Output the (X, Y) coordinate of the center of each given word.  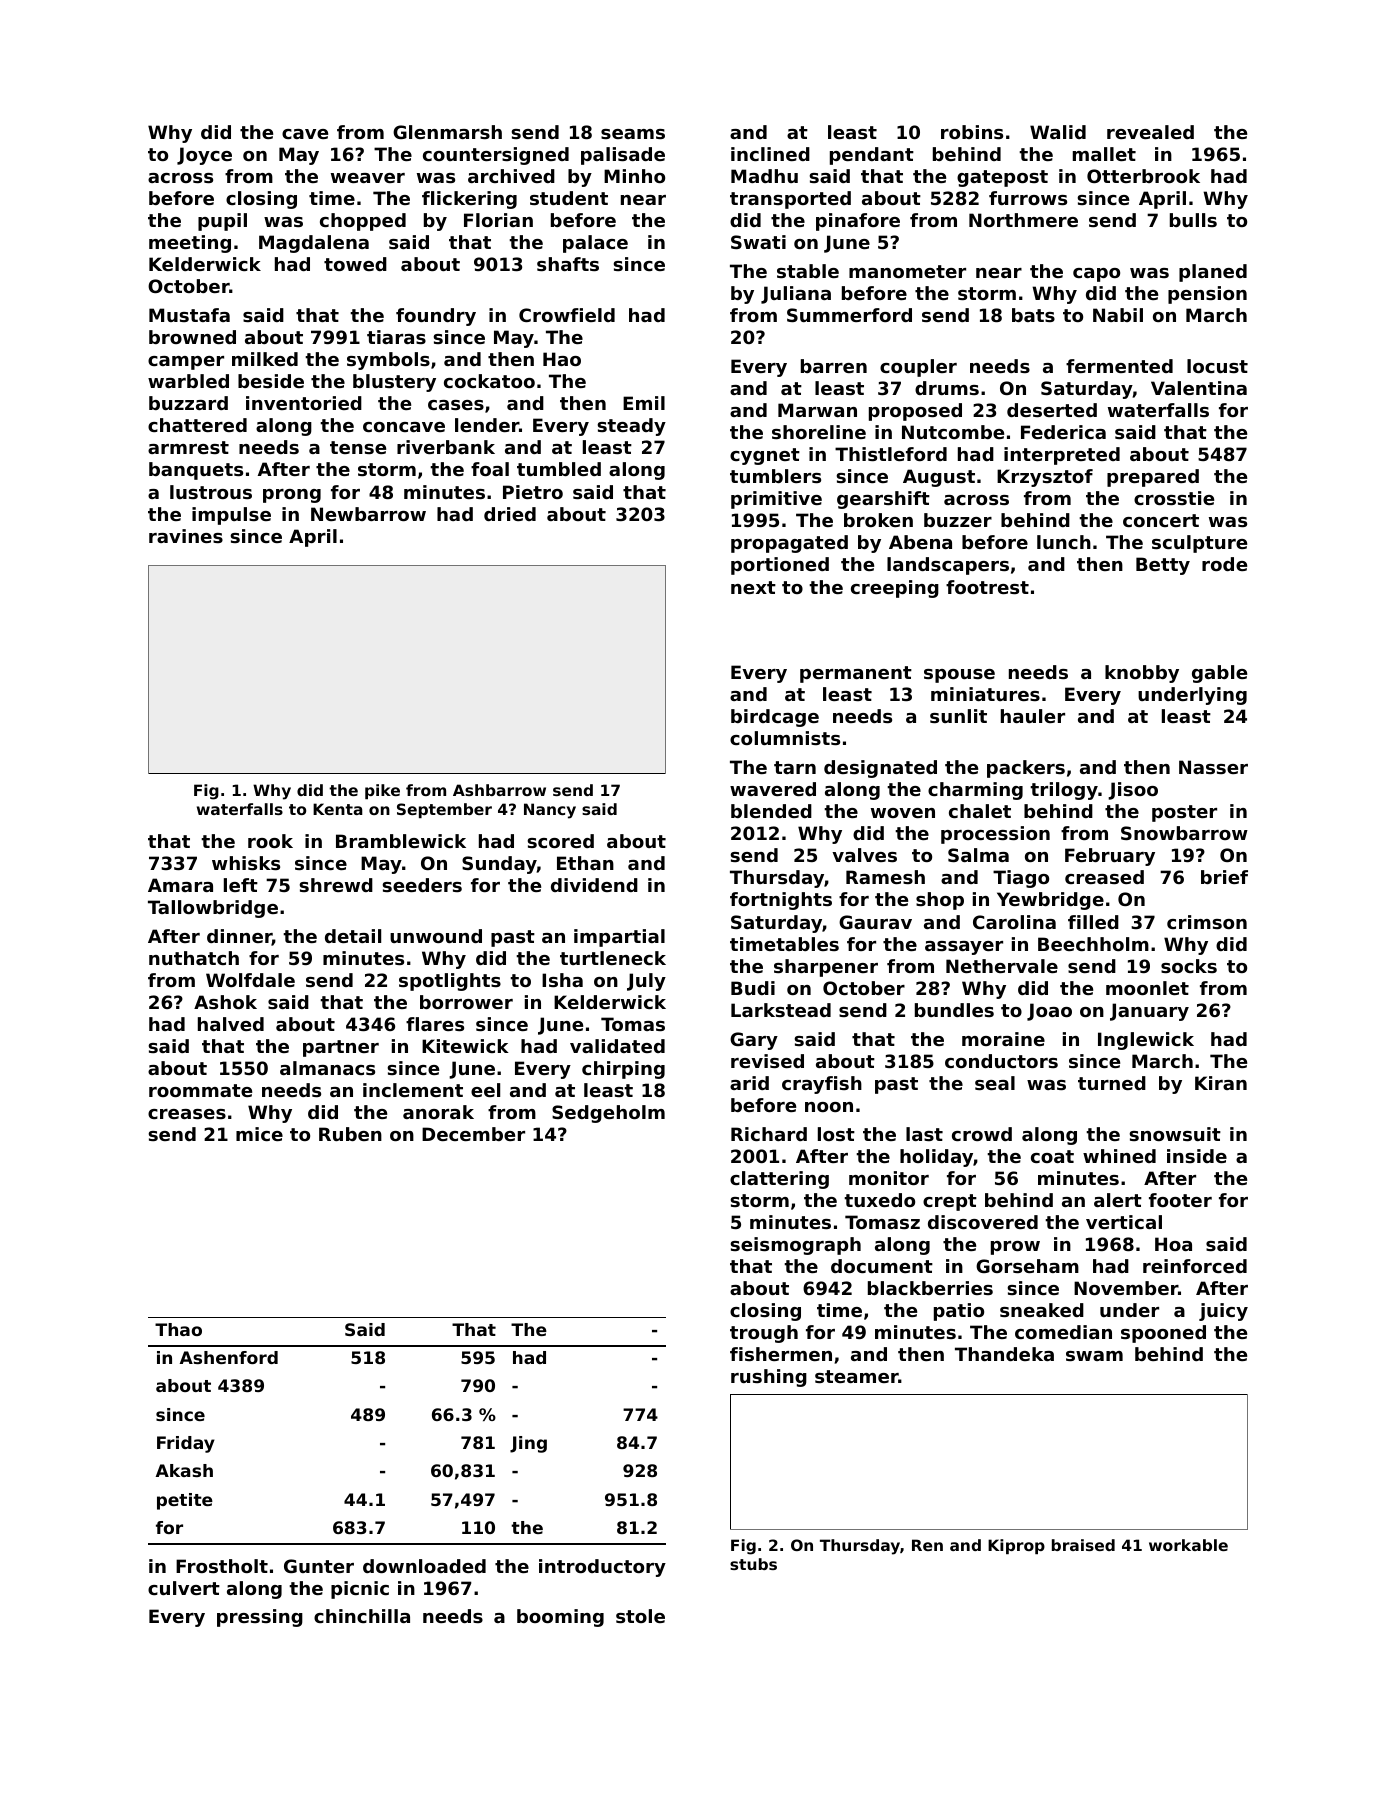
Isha (562, 980)
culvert (184, 1588)
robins (972, 132)
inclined (770, 154)
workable (1188, 1545)
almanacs (327, 1068)
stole (640, 1616)
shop (940, 901)
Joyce (204, 156)
